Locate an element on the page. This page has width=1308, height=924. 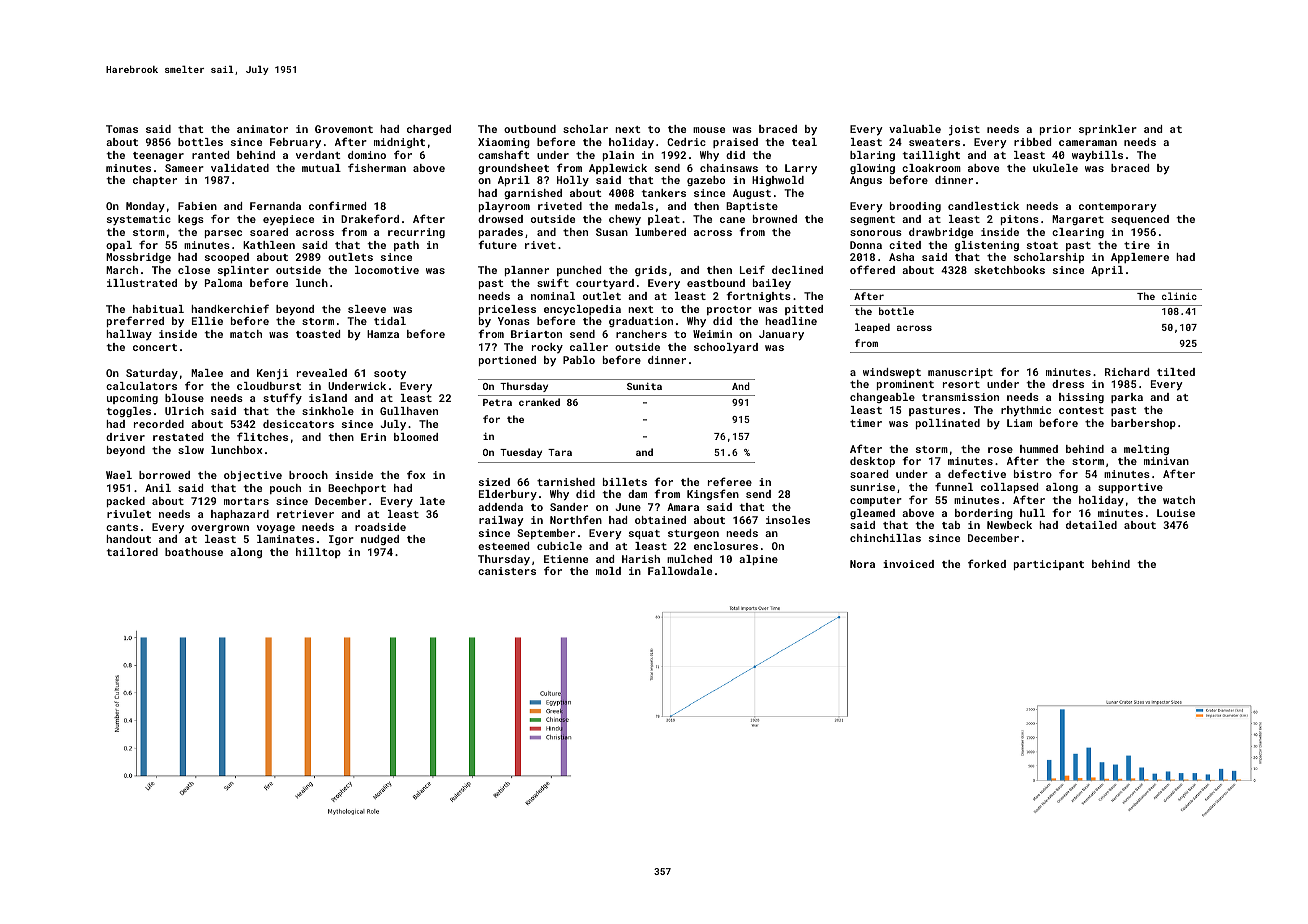
toasted is located at coordinates (318, 334).
